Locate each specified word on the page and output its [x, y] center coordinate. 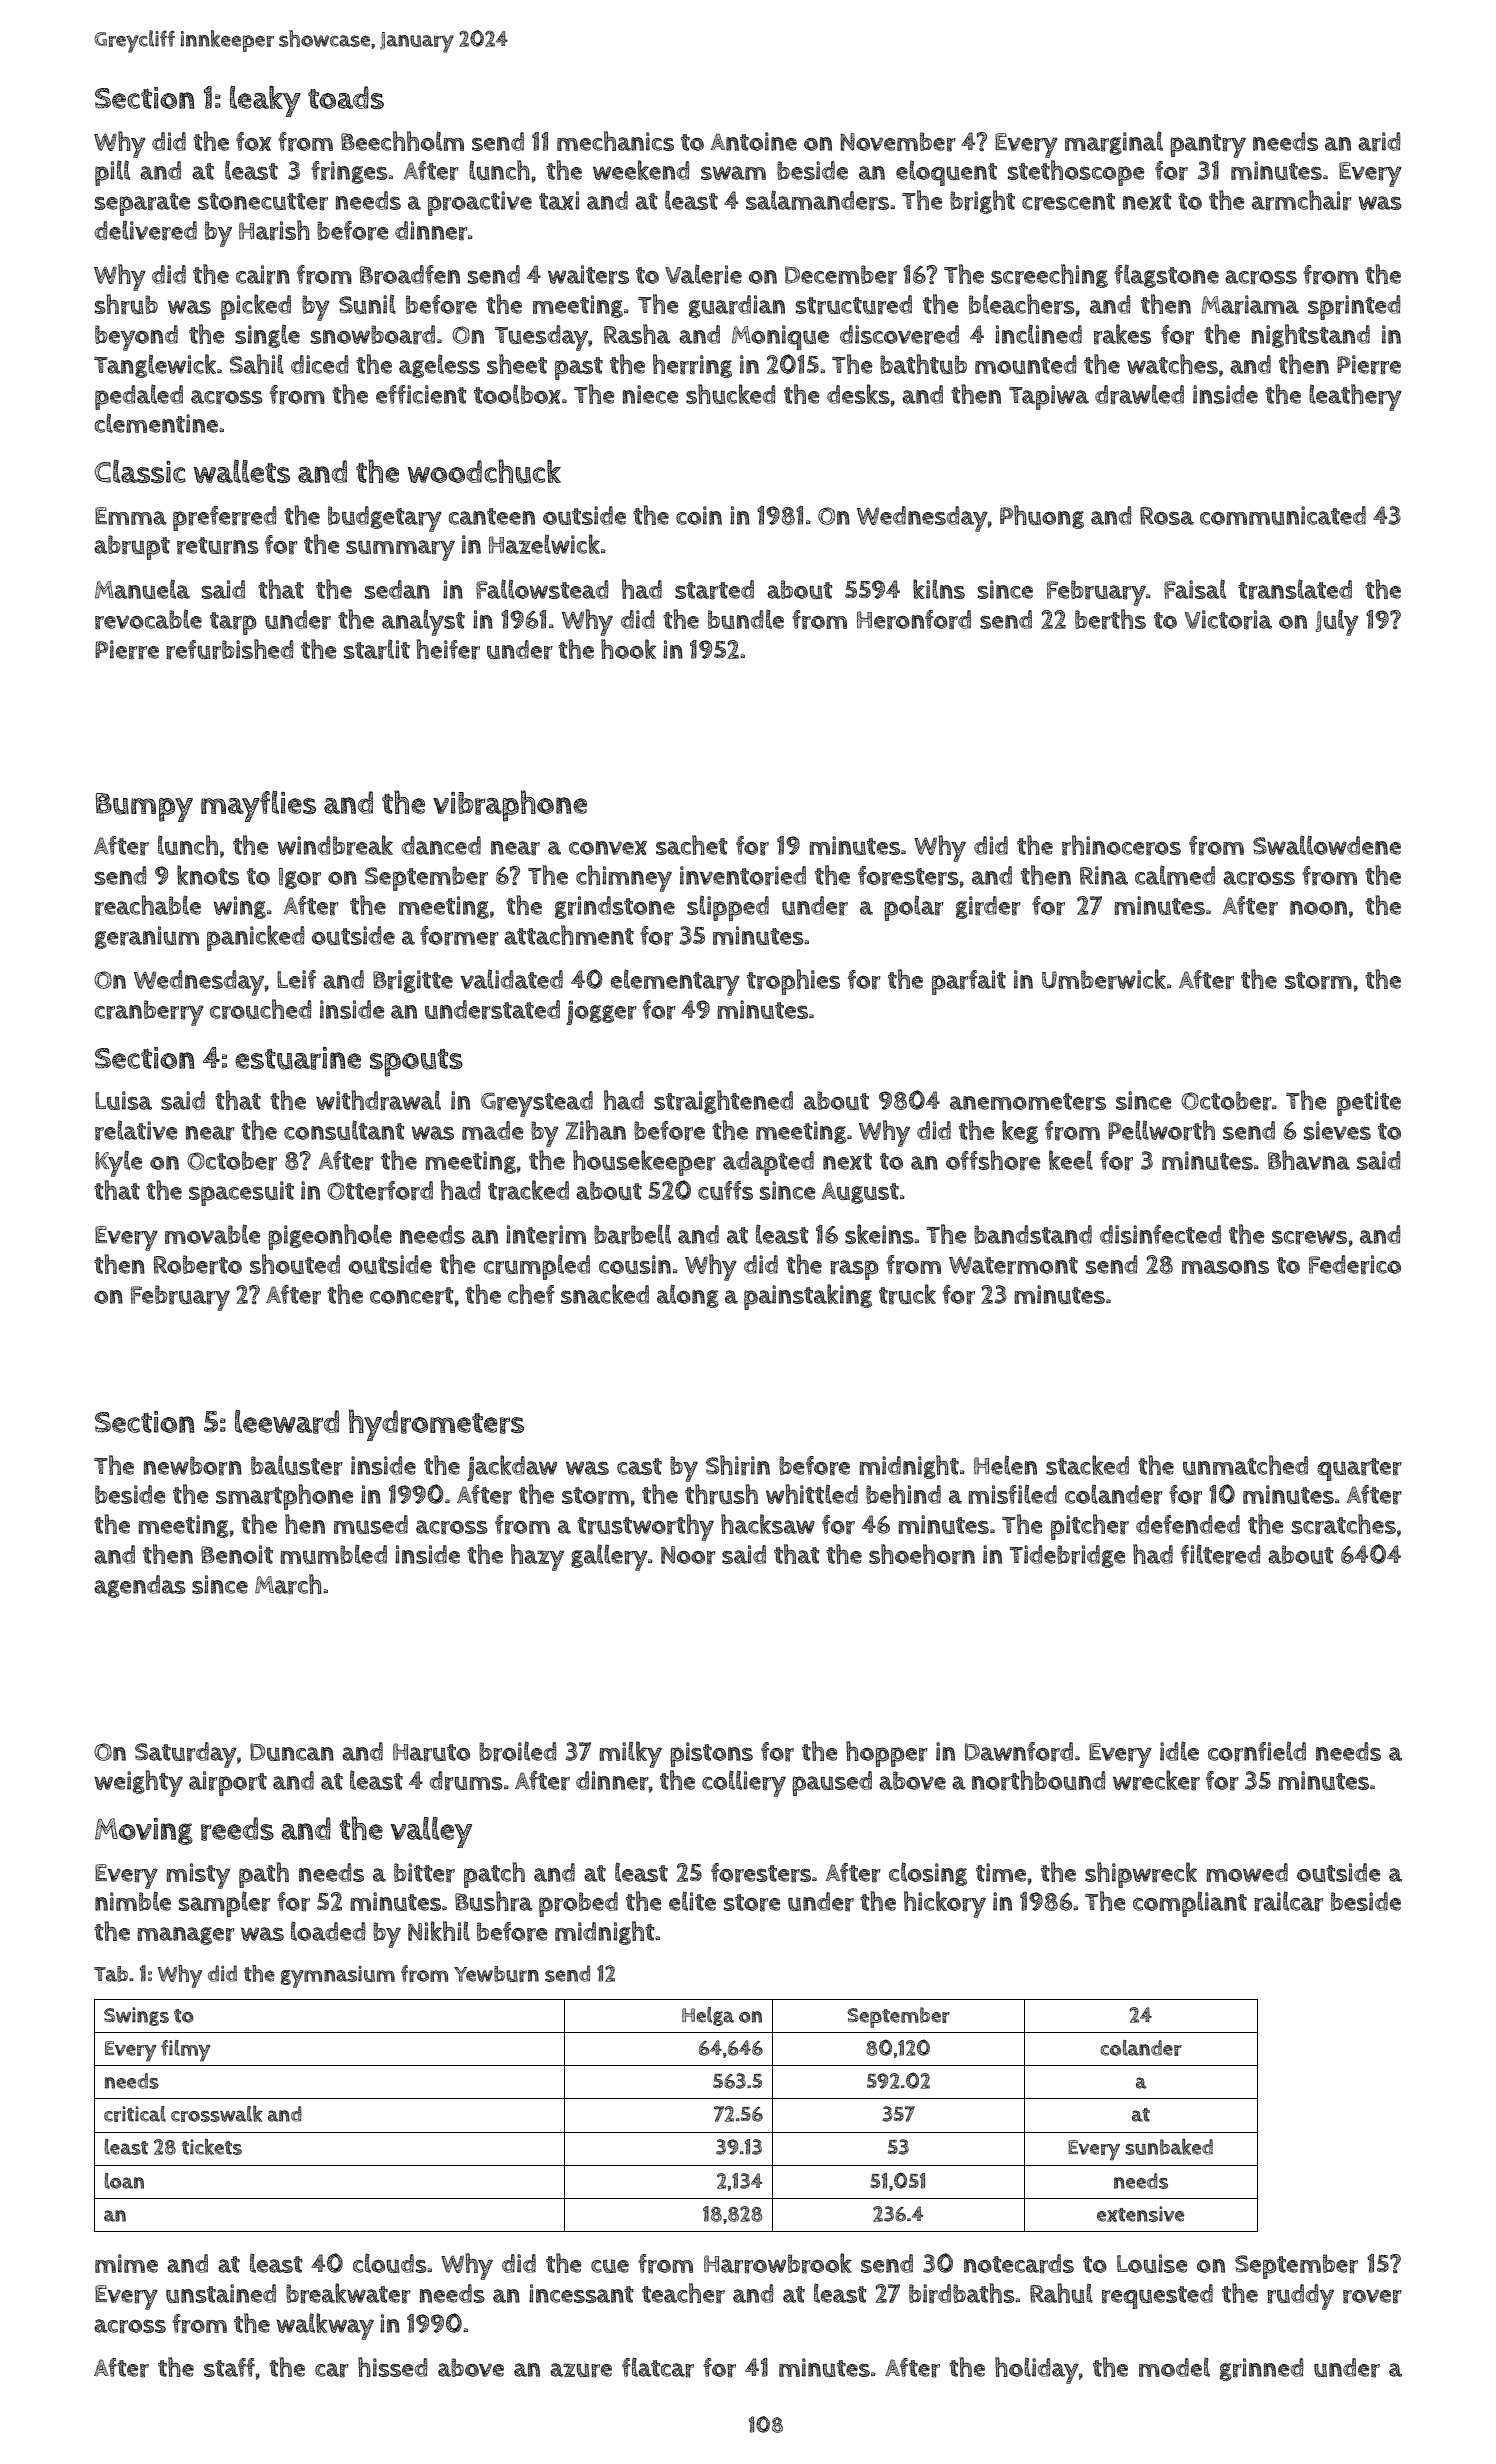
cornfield [1257, 1751]
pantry [1208, 146]
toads [346, 97]
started [714, 590]
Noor [688, 1555]
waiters [588, 275]
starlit [377, 649]
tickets [212, 2147]
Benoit [237, 1554]
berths [1110, 619]
